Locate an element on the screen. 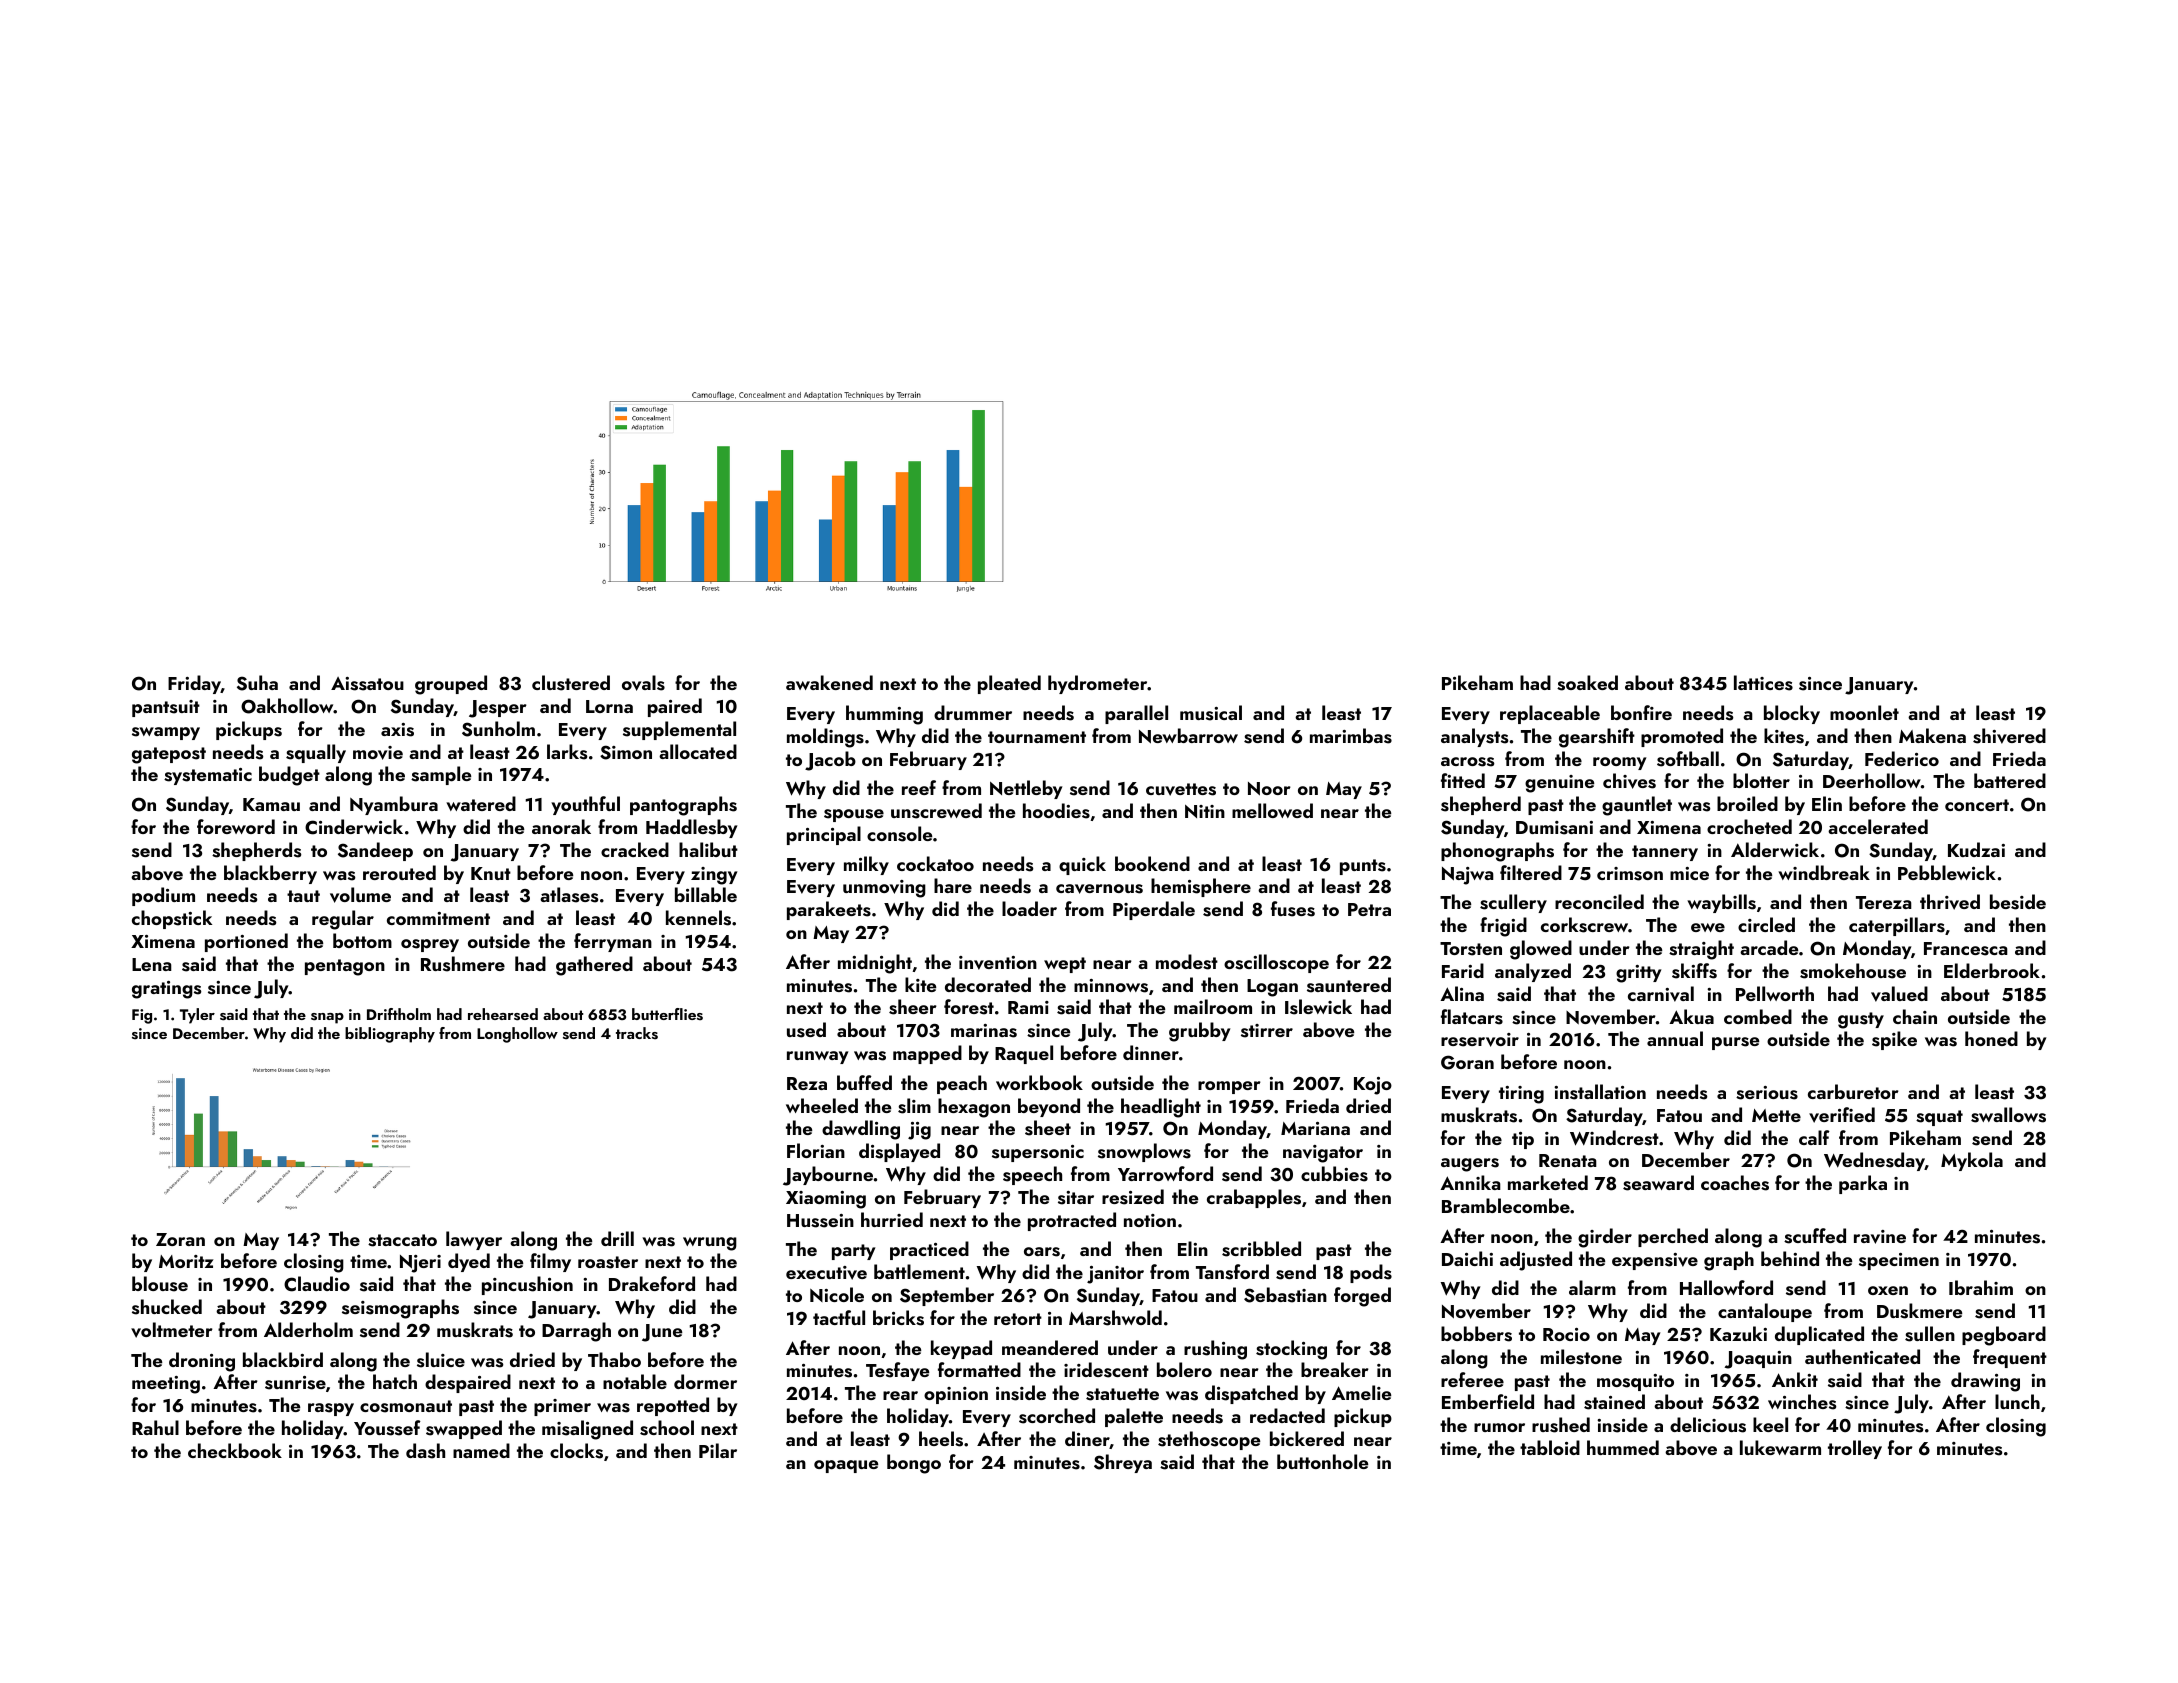 This screenshot has height=1683, width=2178. midnight is located at coordinates (875, 964).
